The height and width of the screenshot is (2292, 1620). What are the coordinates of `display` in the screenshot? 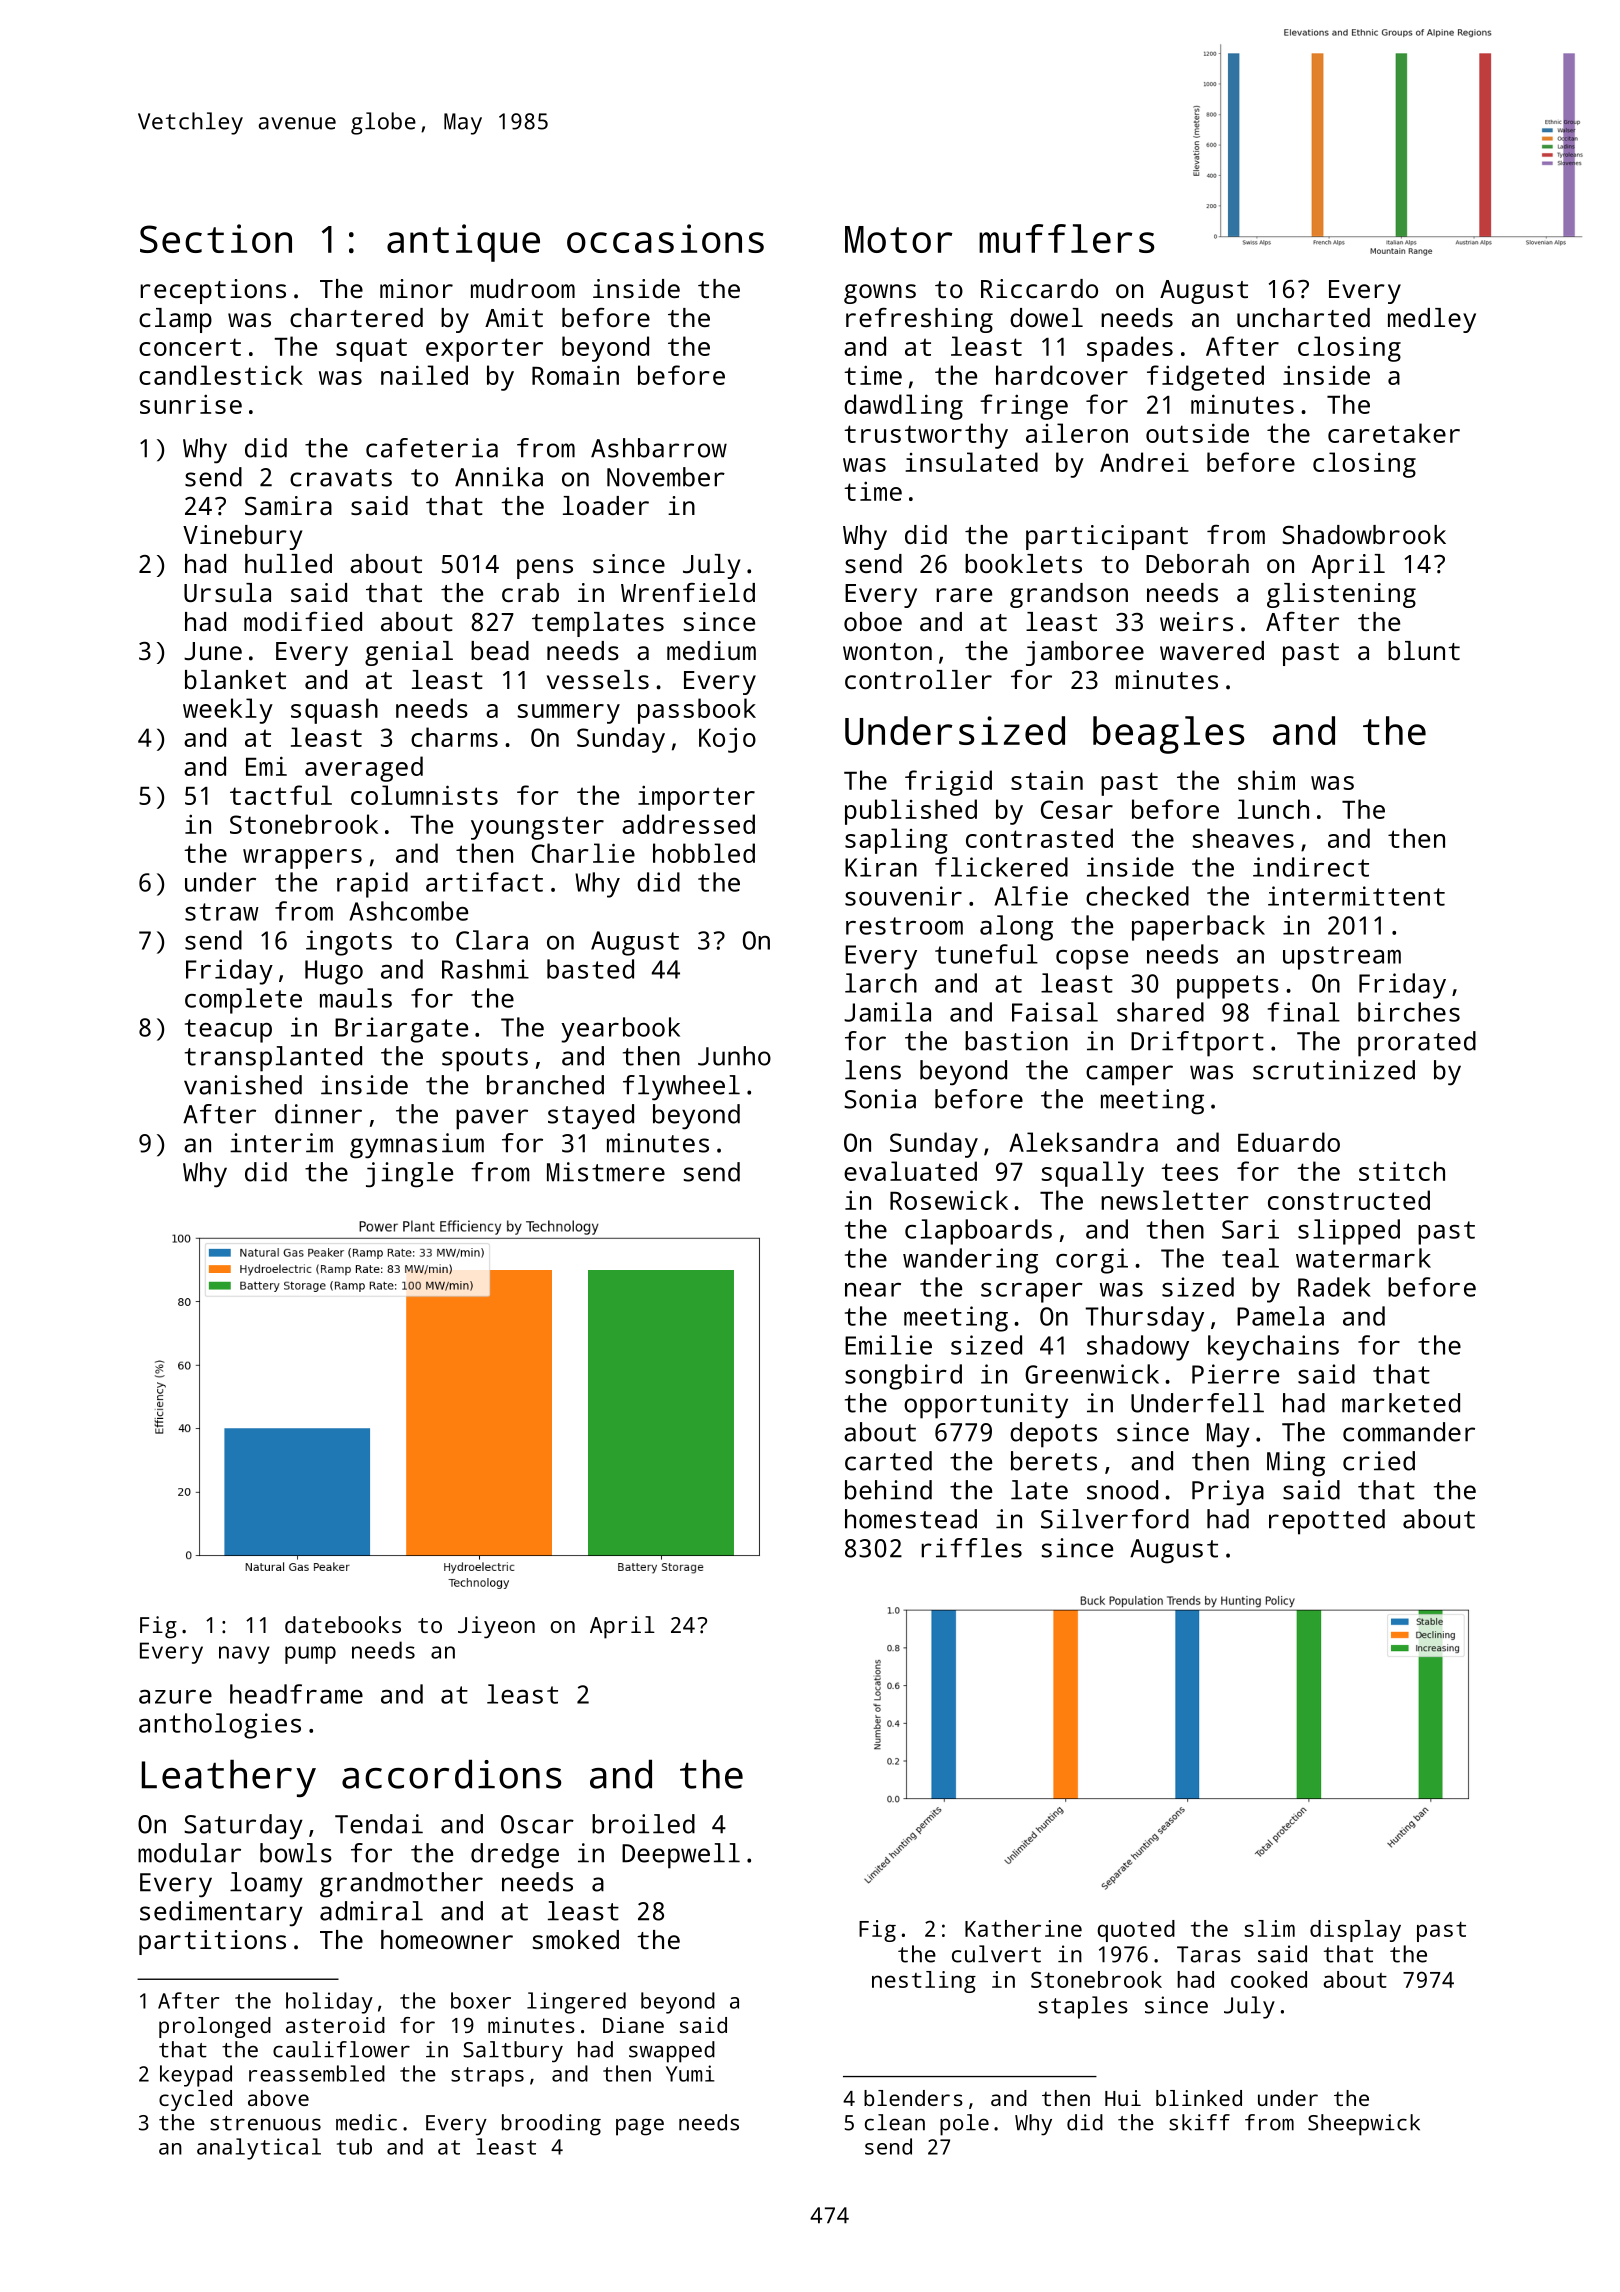 It's located at (1355, 1931).
